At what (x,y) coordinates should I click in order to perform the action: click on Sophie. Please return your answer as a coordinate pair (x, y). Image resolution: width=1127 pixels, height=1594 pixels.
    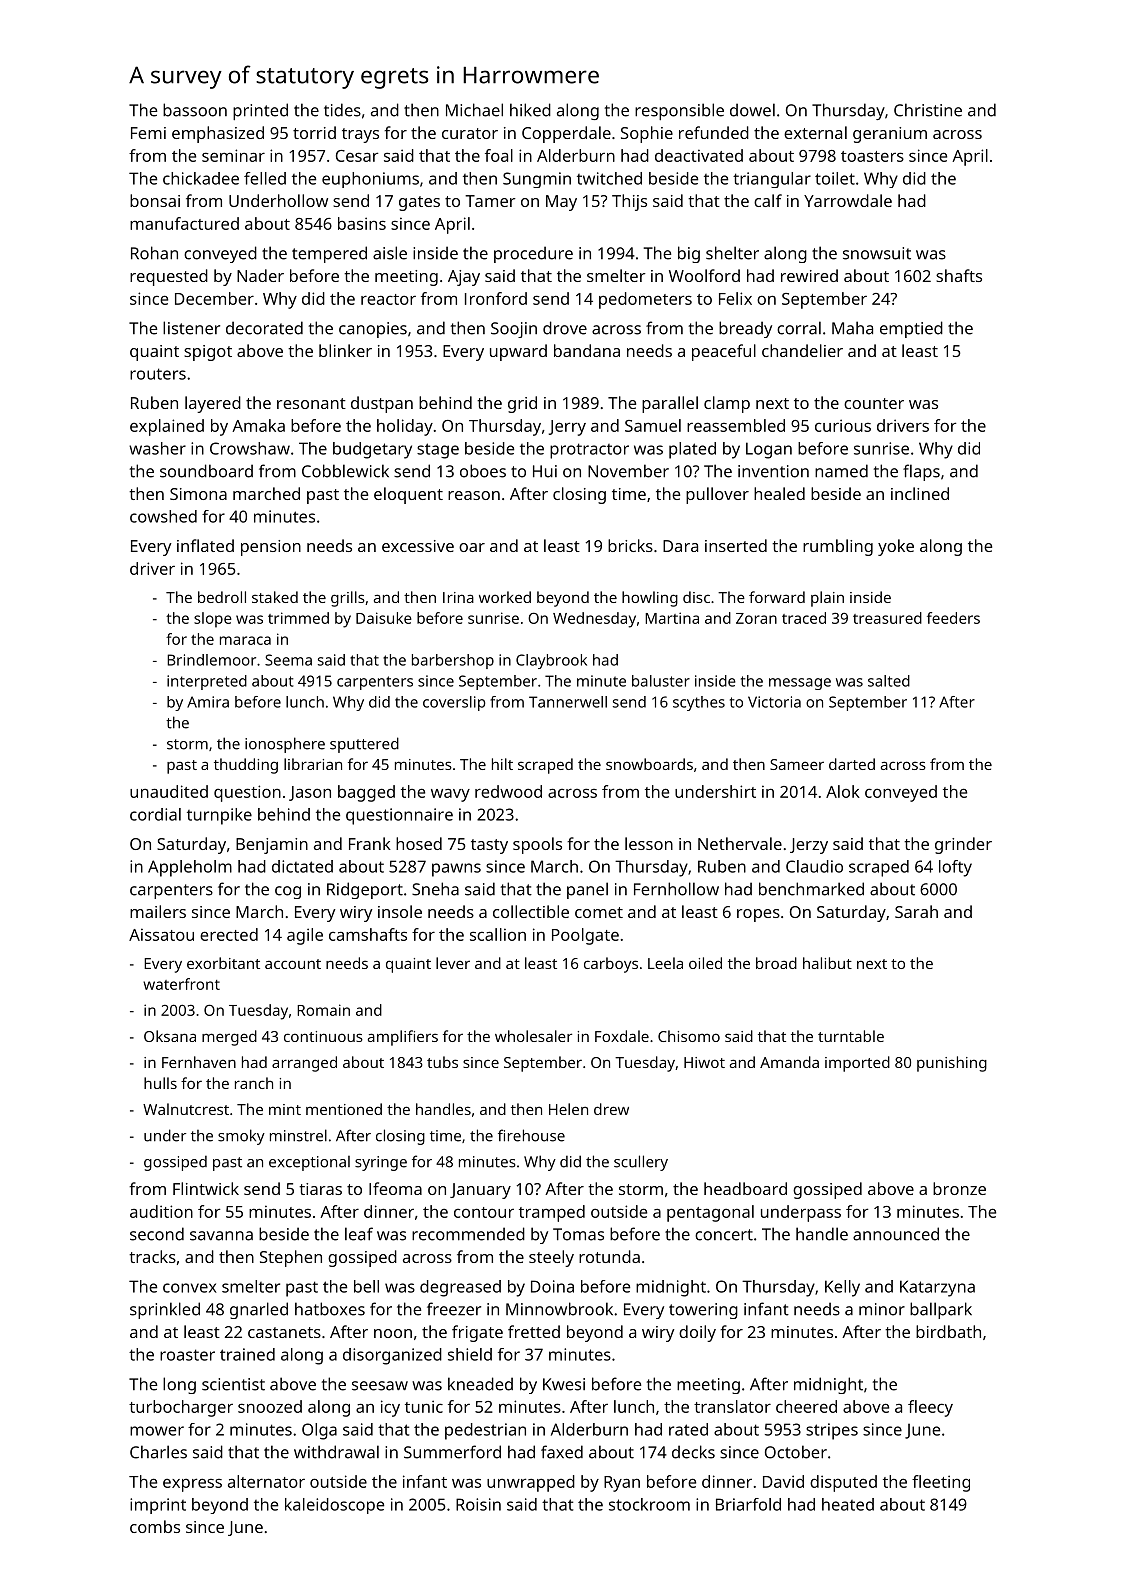
    Looking at the image, I should click on (647, 134).
